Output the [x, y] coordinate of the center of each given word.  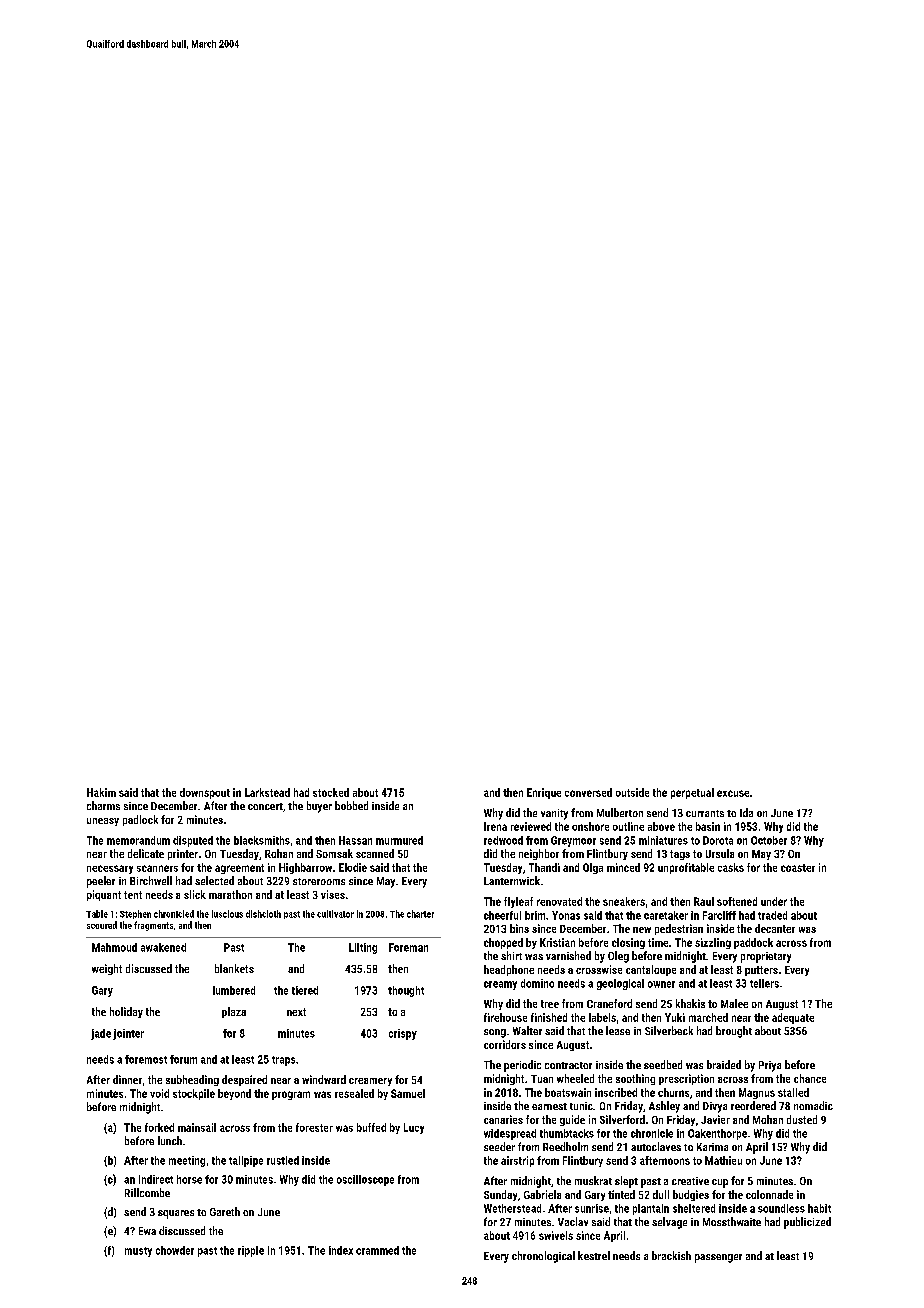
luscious [227, 914]
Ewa [147, 1231]
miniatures [663, 840]
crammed [377, 1250]
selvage [669, 1223]
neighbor [539, 854]
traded [772, 915]
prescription [686, 1079]
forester [314, 1127]
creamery [370, 1082]
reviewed [531, 826]
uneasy [103, 822]
